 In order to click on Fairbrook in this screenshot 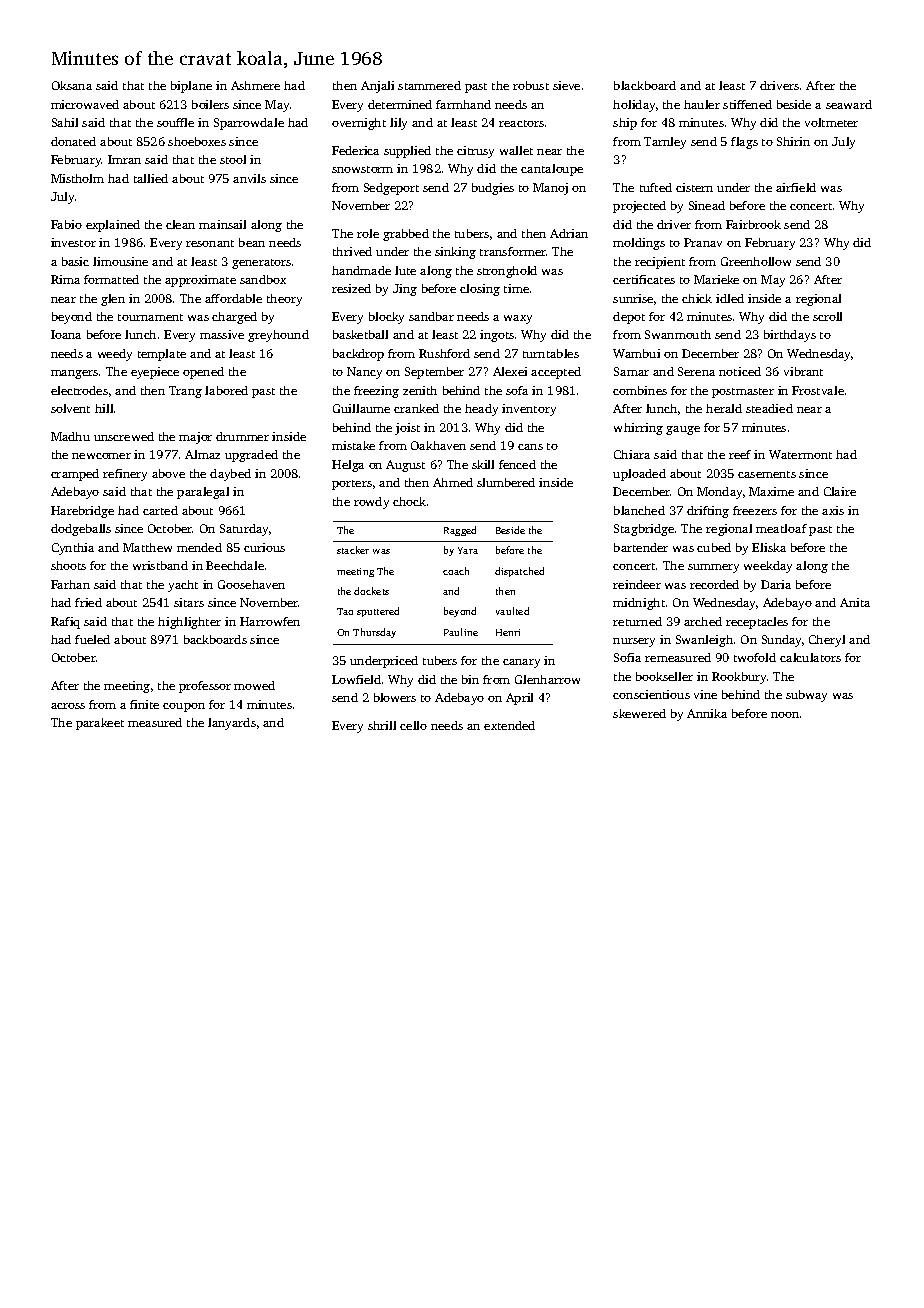, I will do `click(753, 224)`.
